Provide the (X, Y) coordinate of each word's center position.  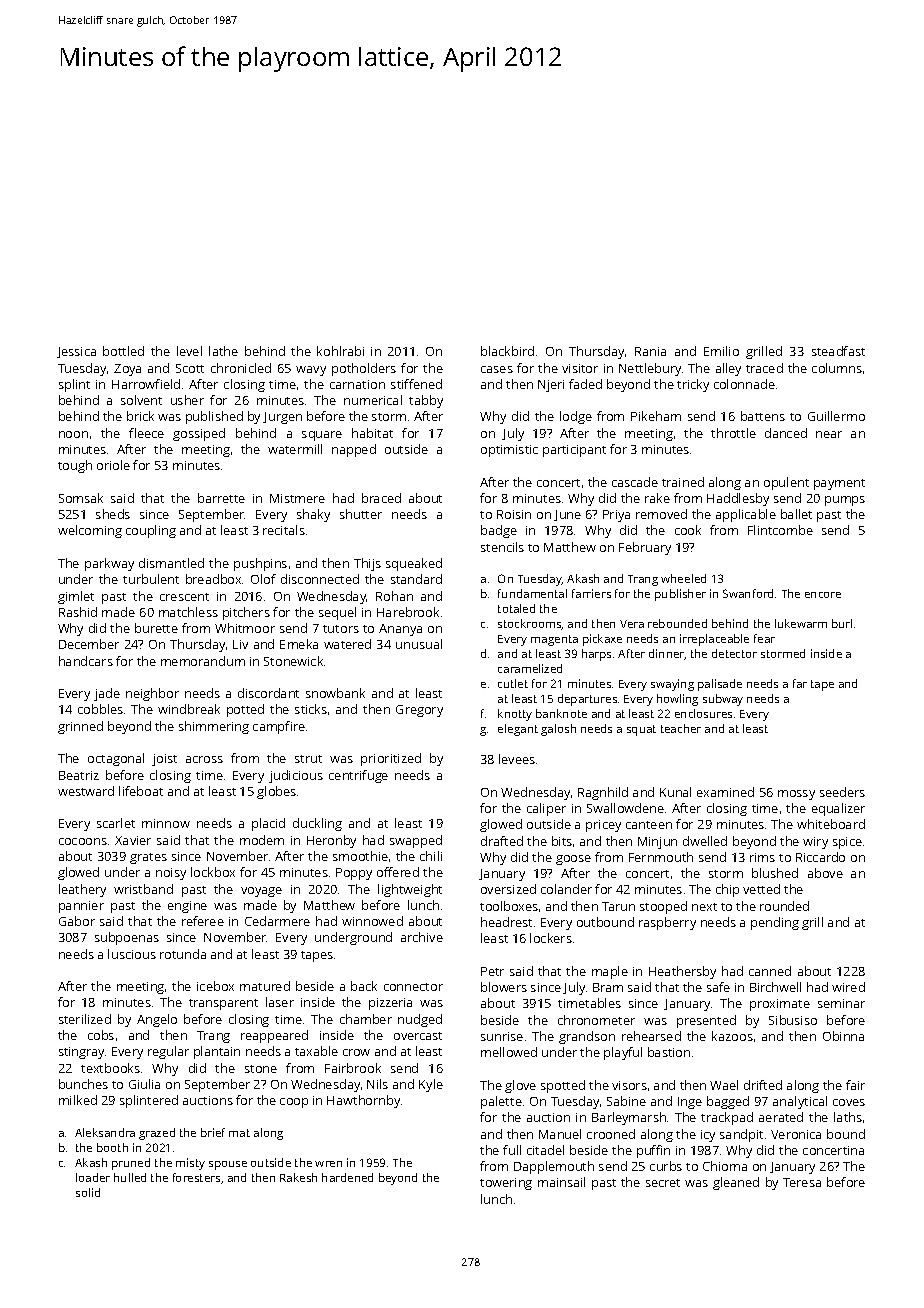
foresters (196, 1177)
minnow (166, 823)
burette (156, 628)
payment (839, 484)
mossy (796, 795)
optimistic (509, 451)
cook (688, 530)
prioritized (391, 759)
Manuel (560, 1134)
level (189, 351)
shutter (361, 514)
